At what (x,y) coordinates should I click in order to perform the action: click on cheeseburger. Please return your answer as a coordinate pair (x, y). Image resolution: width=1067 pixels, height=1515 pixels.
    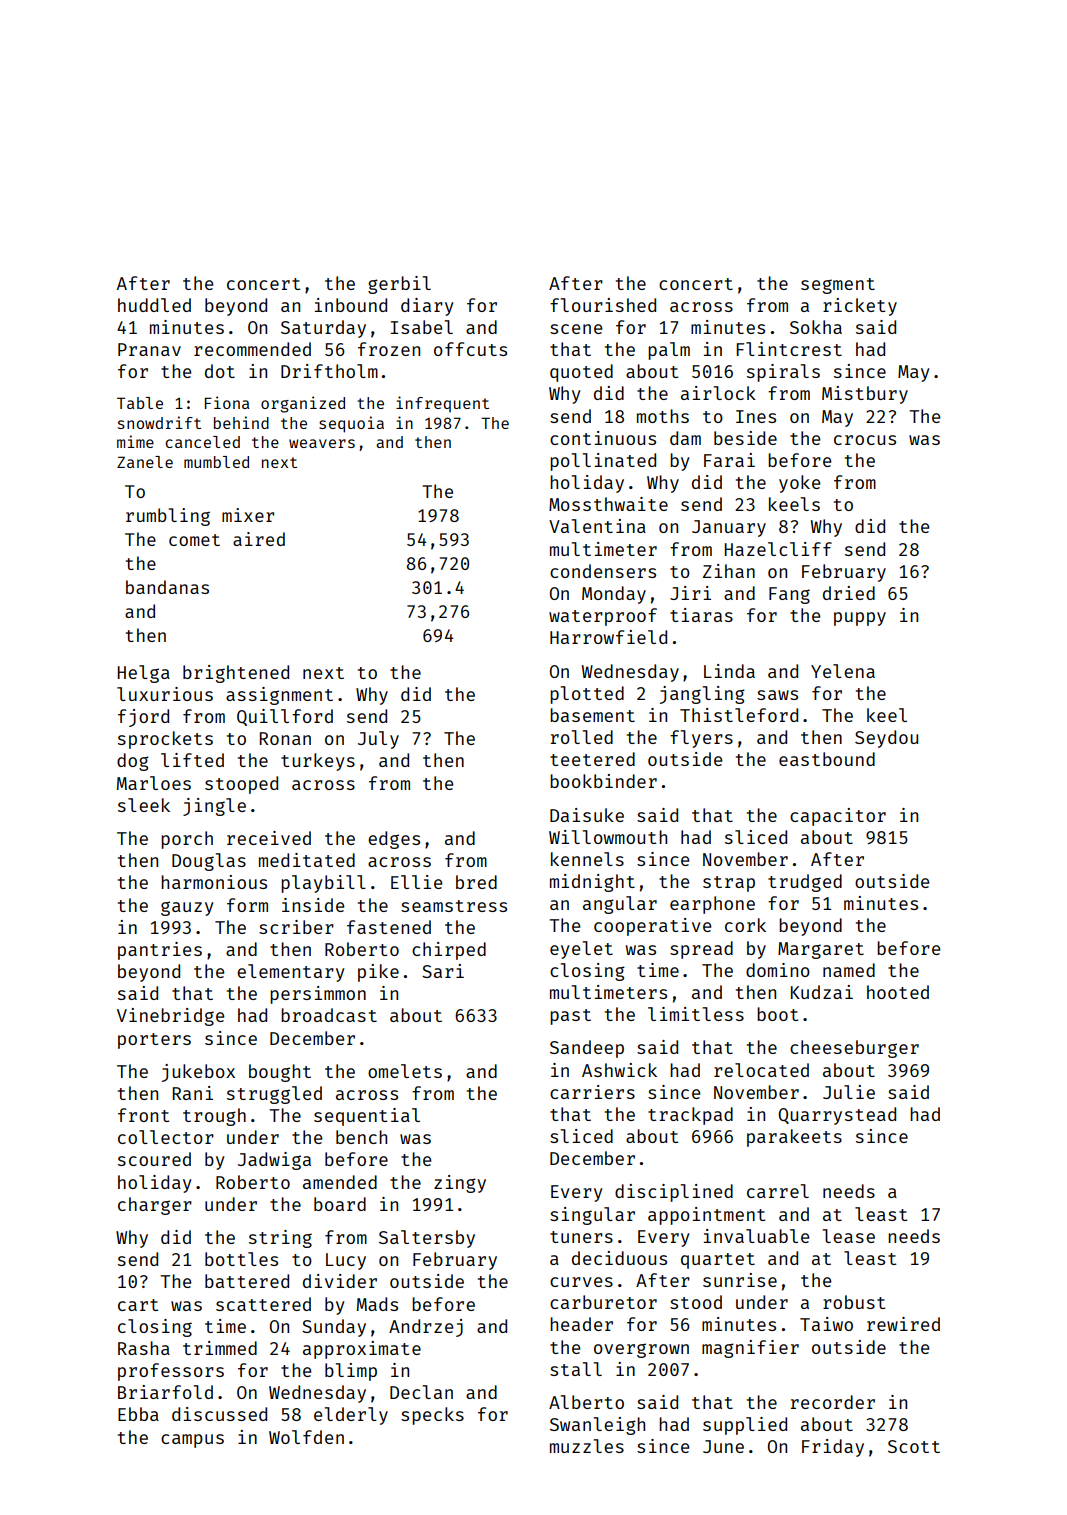
    Looking at the image, I should click on (854, 1049).
